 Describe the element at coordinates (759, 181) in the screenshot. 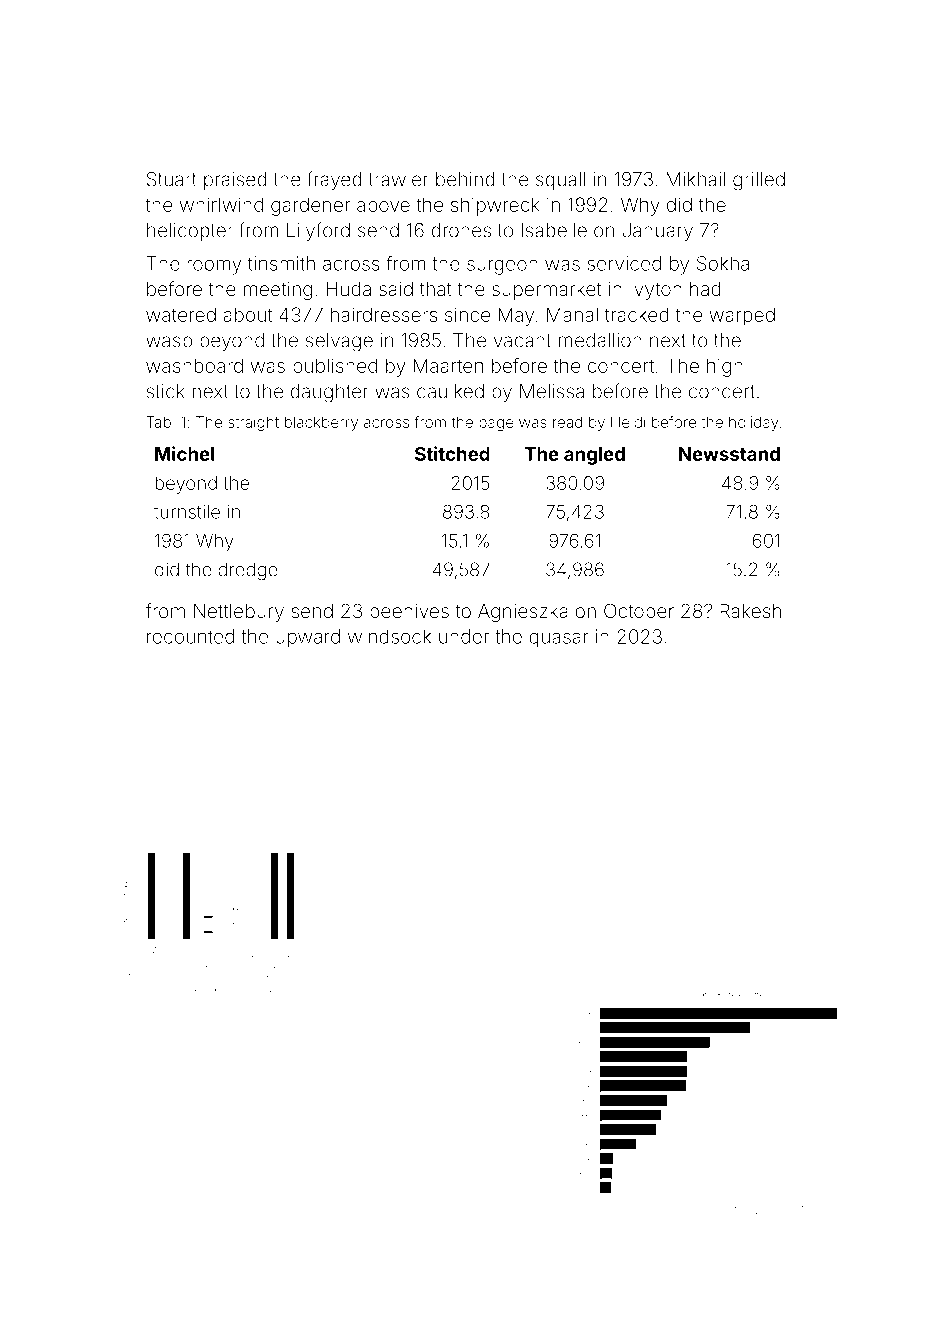

I see `grilled` at that location.
